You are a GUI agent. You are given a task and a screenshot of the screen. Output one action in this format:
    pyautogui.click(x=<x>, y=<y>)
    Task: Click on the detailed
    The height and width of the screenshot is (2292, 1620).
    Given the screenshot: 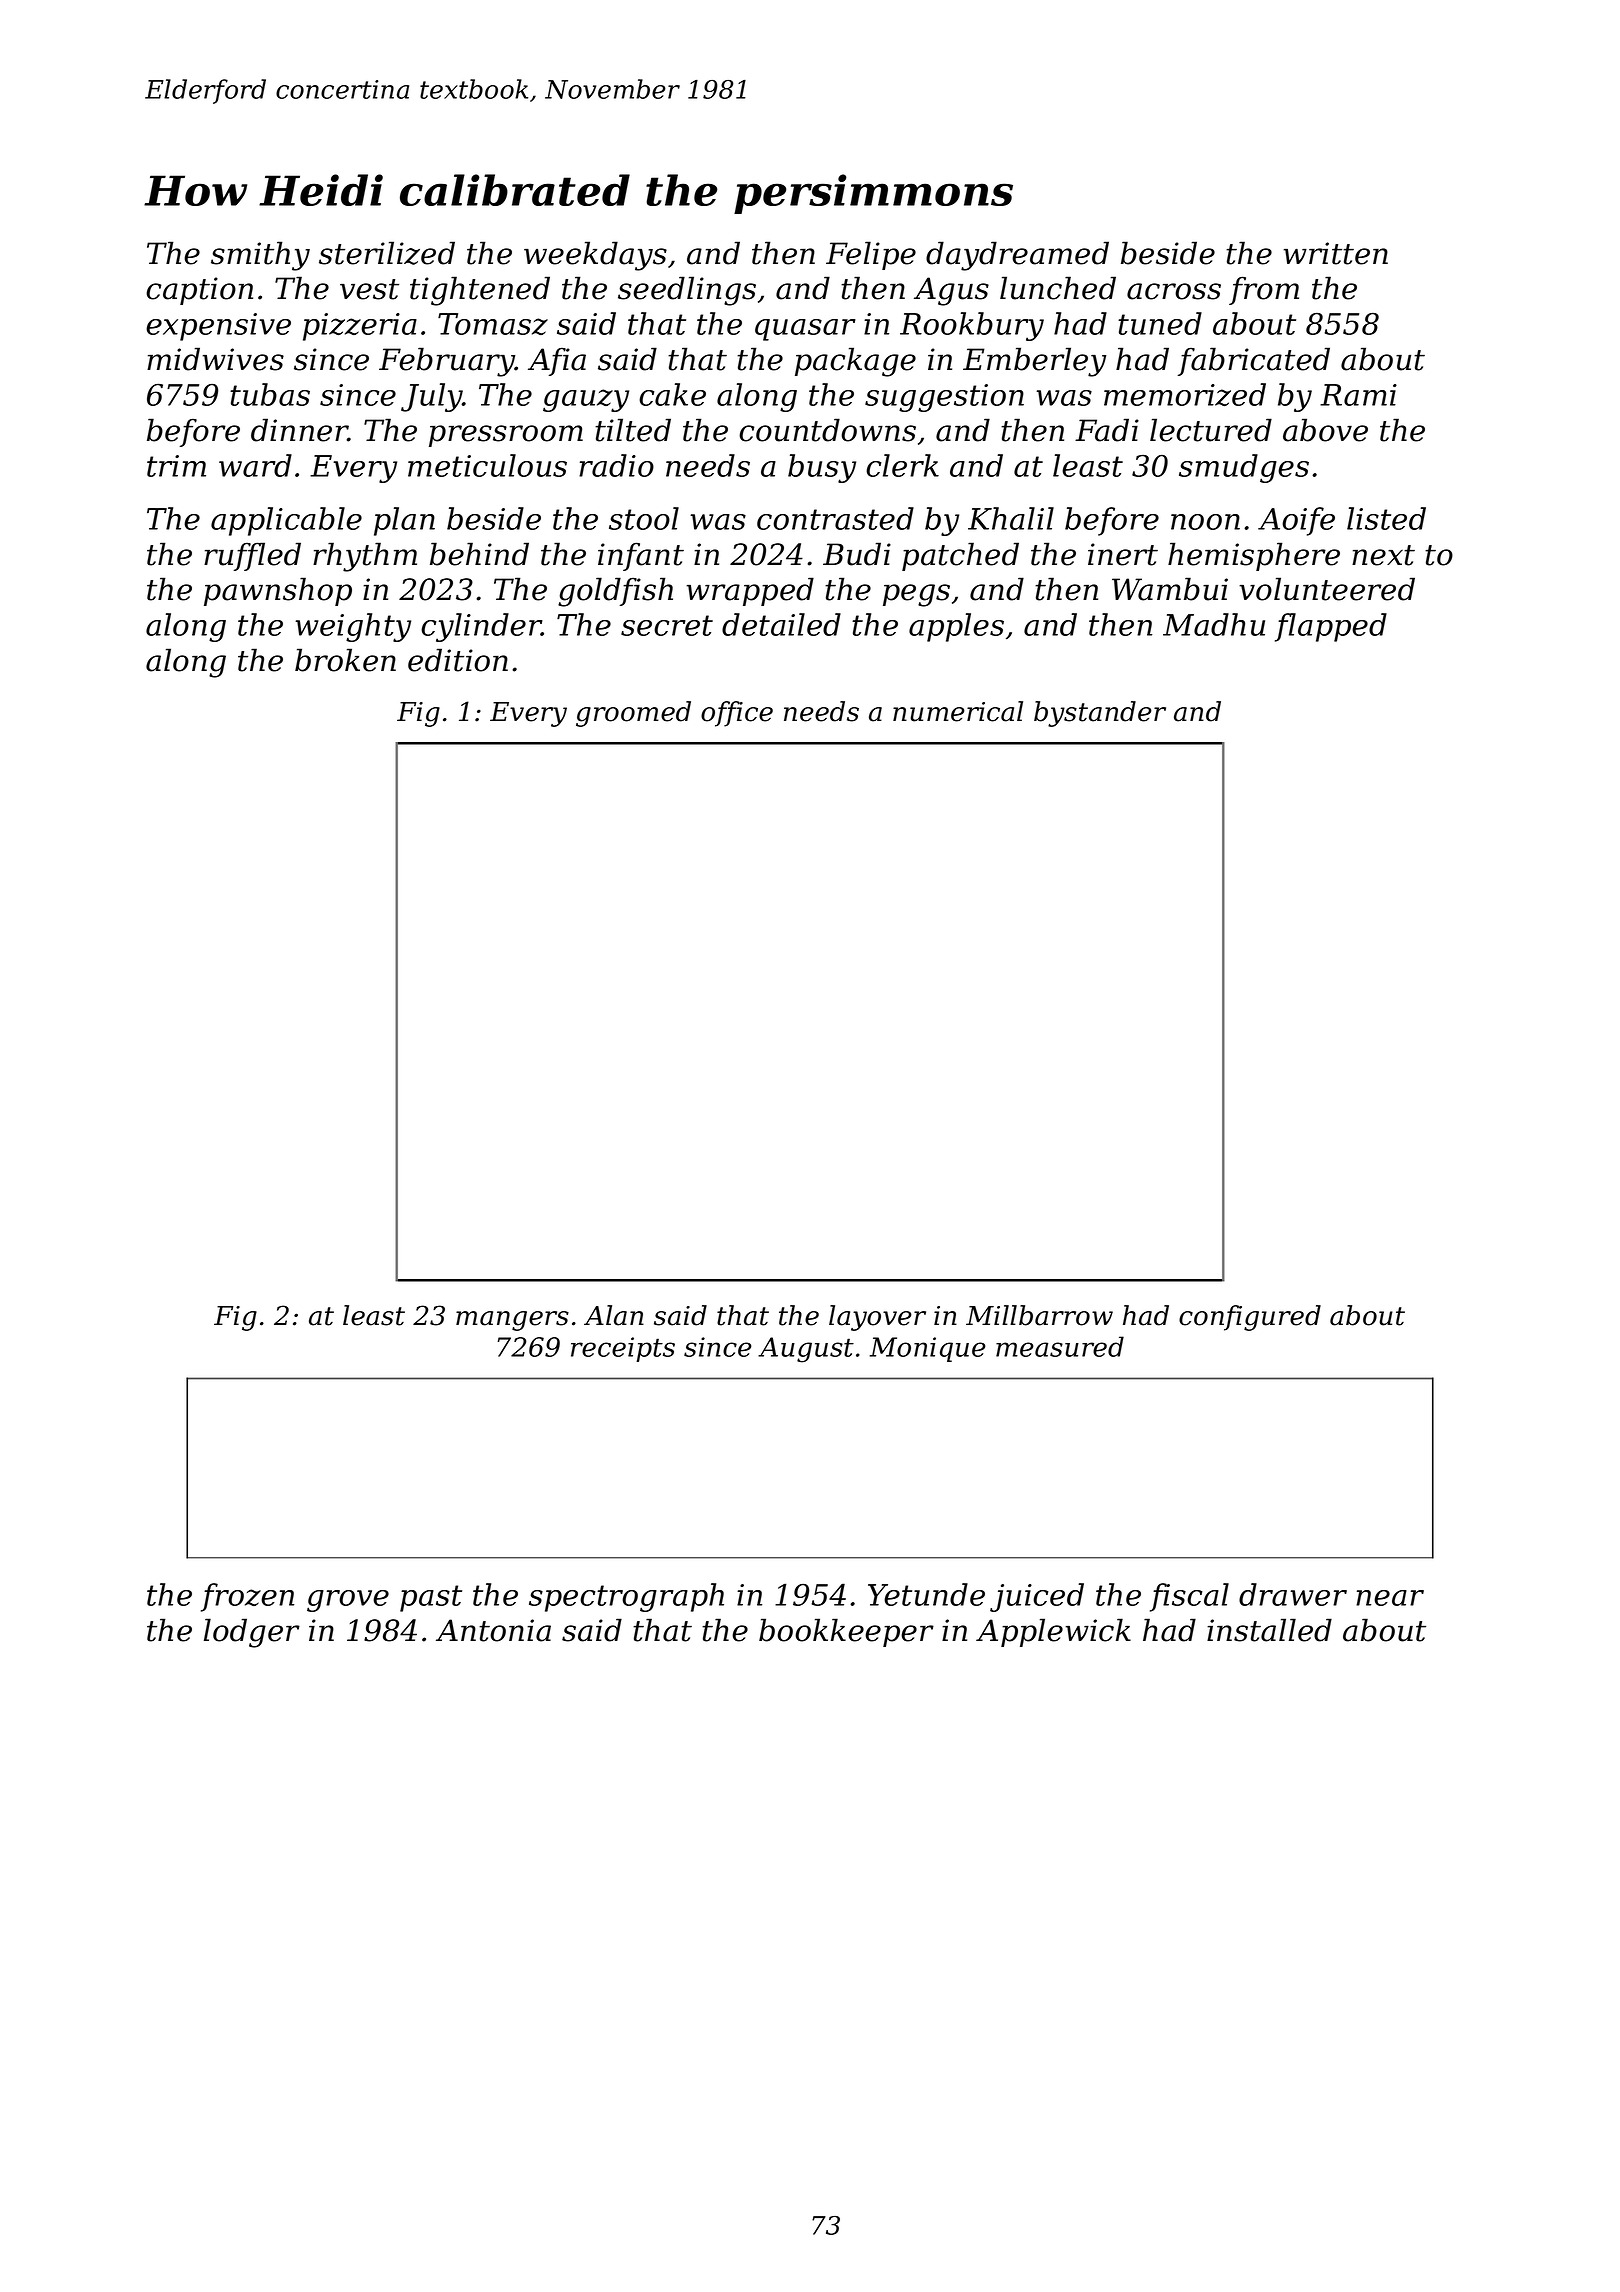 What is the action you would take?
    pyautogui.click(x=781, y=624)
